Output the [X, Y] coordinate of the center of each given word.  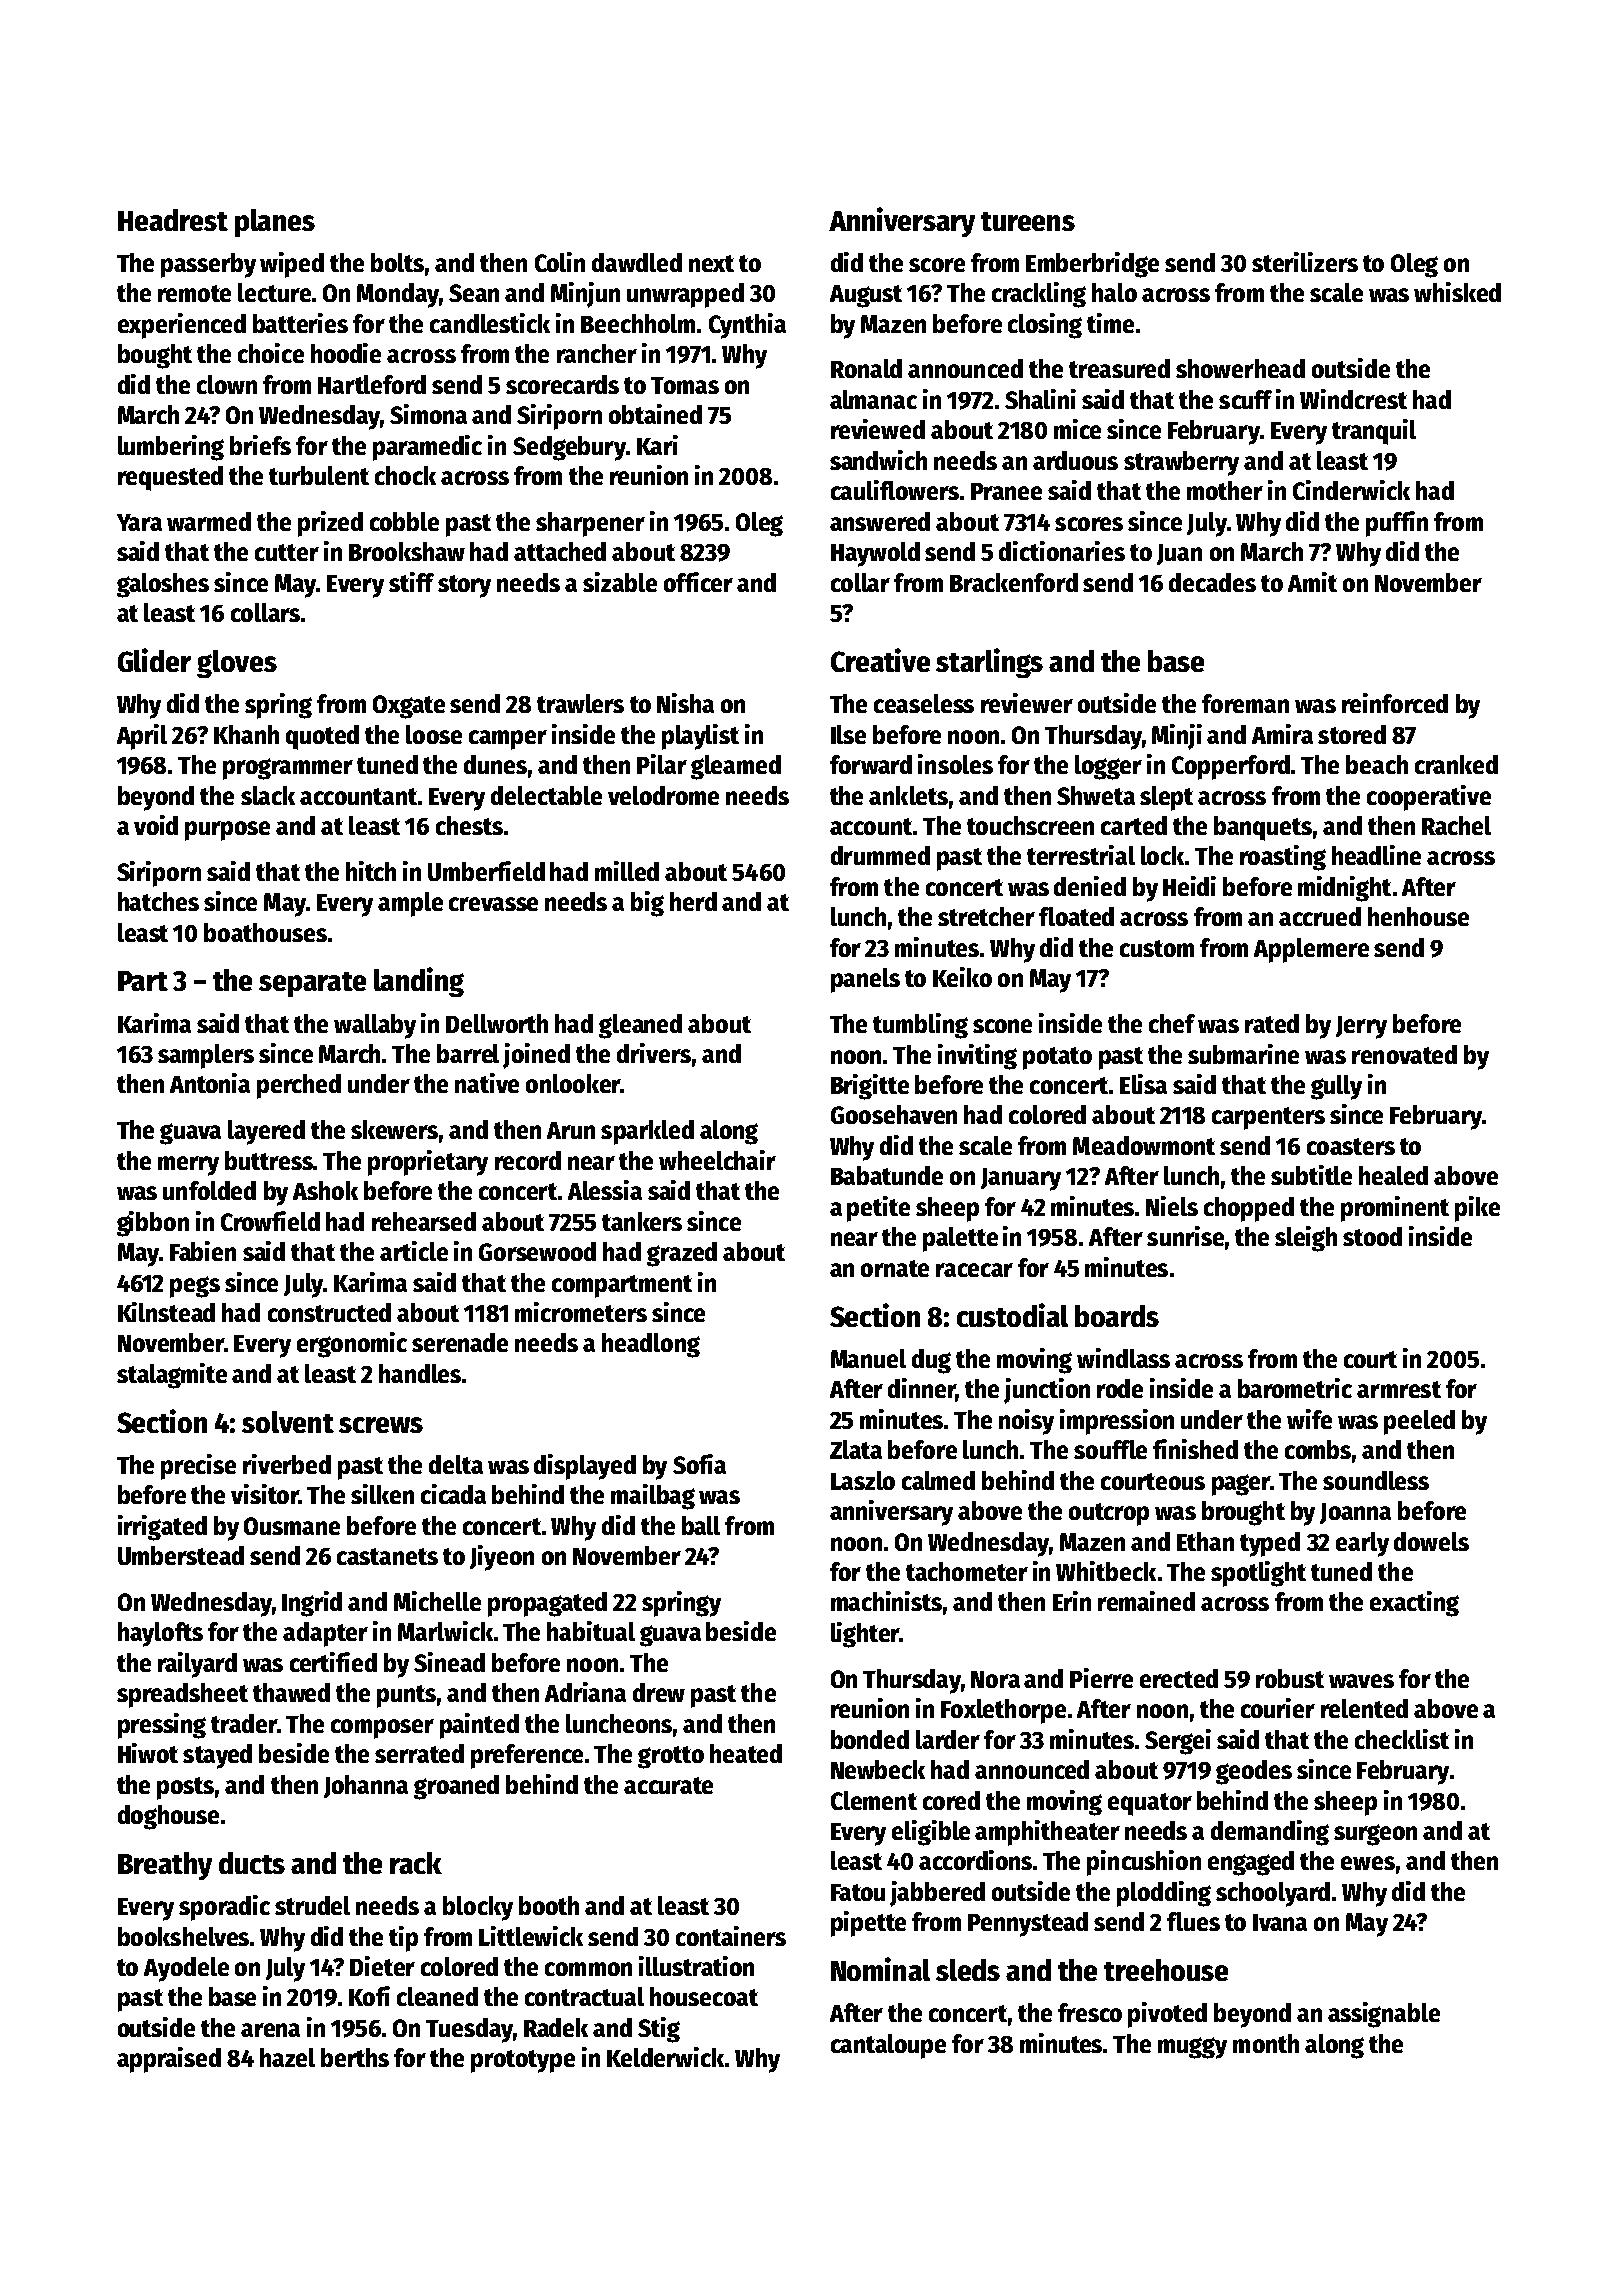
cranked [1456, 764]
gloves [237, 664]
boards [1117, 1316]
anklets [908, 795]
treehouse [1166, 1970]
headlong [651, 1345]
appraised [169, 2060]
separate [312, 984]
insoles [955, 764]
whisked [1457, 292]
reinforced [1395, 703]
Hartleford [372, 384]
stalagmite [172, 1376]
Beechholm [638, 323]
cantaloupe [888, 2046]
